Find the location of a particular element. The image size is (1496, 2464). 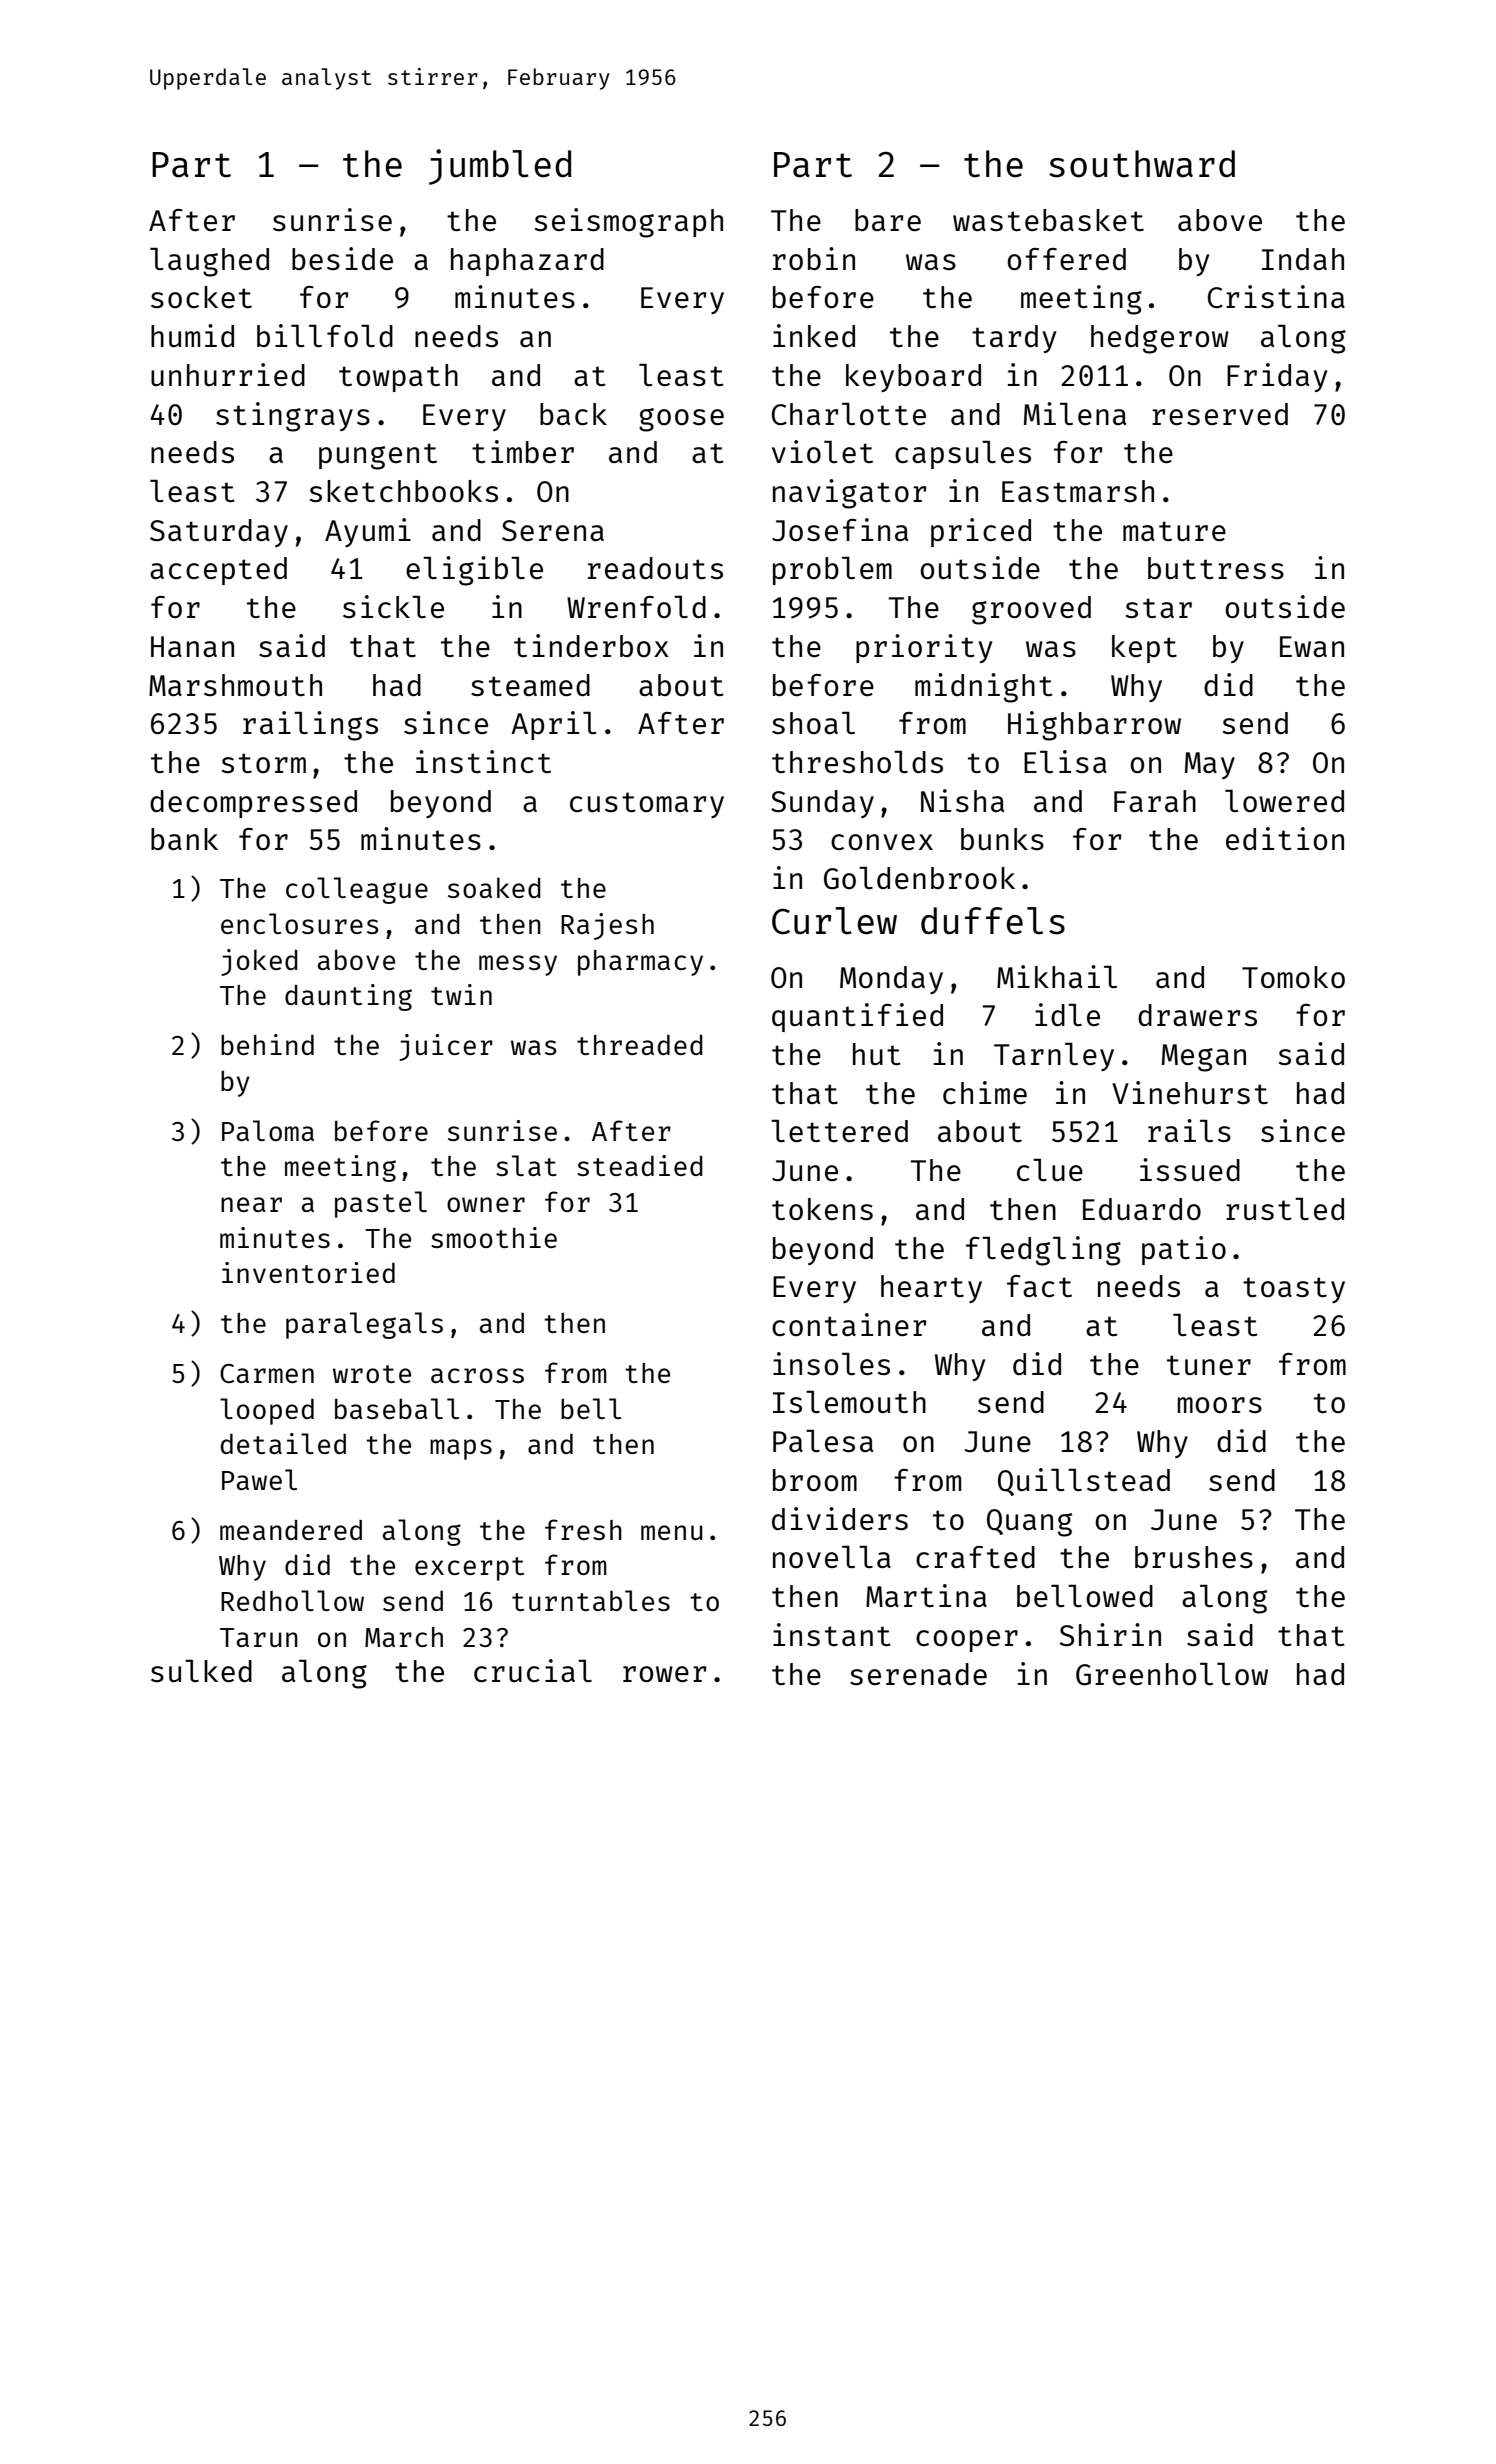

seismograph is located at coordinates (629, 223).
